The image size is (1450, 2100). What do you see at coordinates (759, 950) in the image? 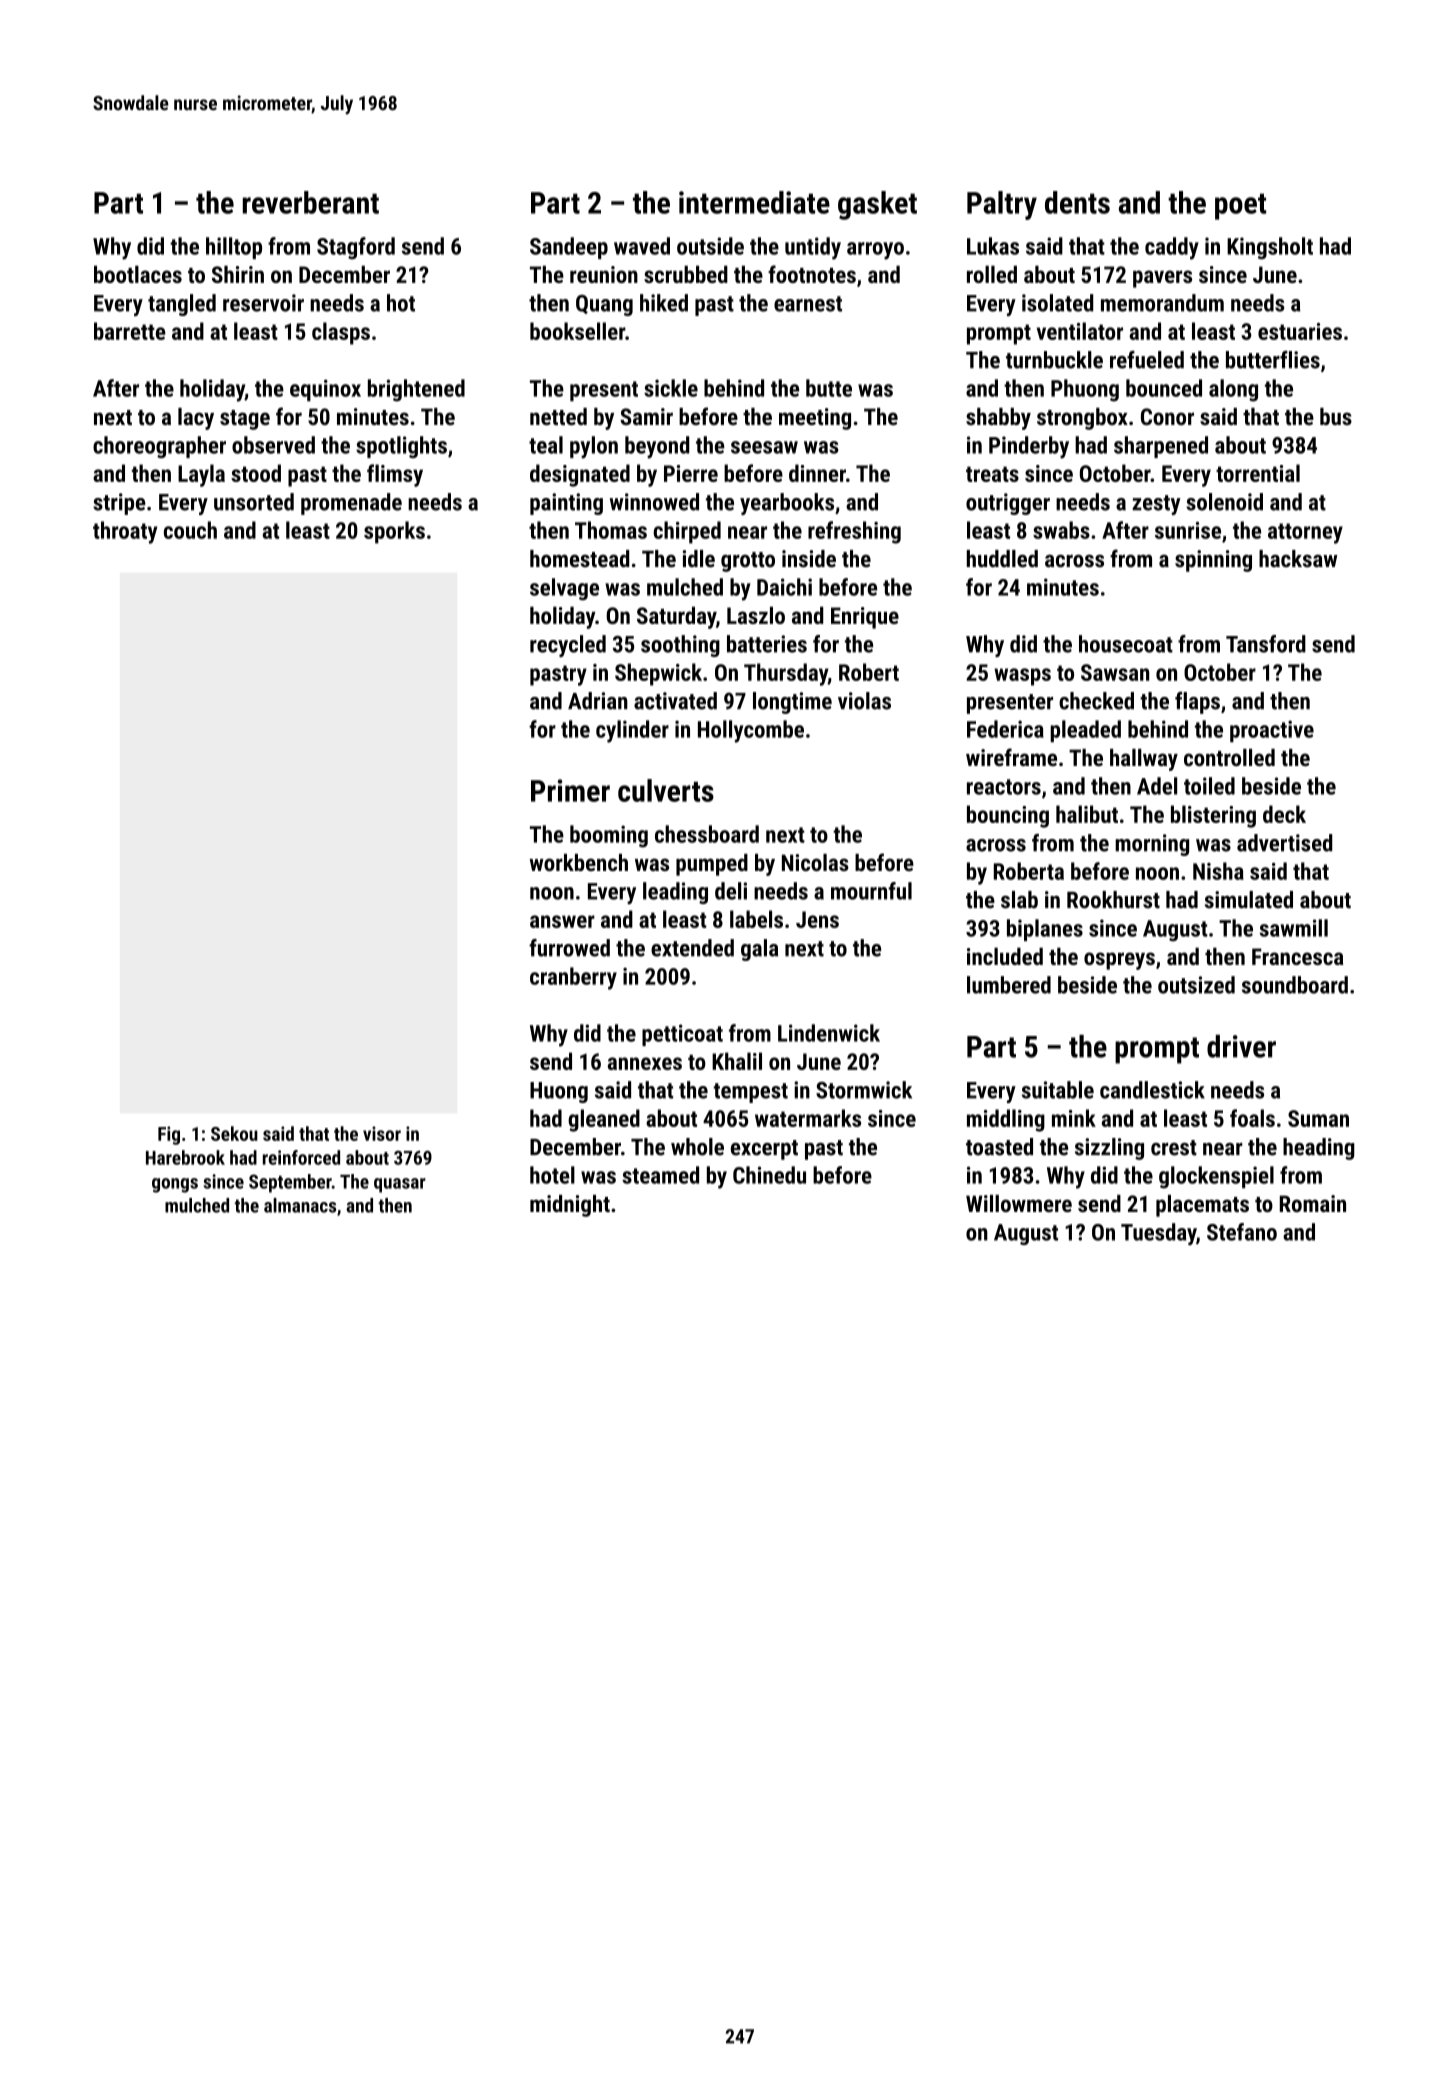
I see `gala` at bounding box center [759, 950].
